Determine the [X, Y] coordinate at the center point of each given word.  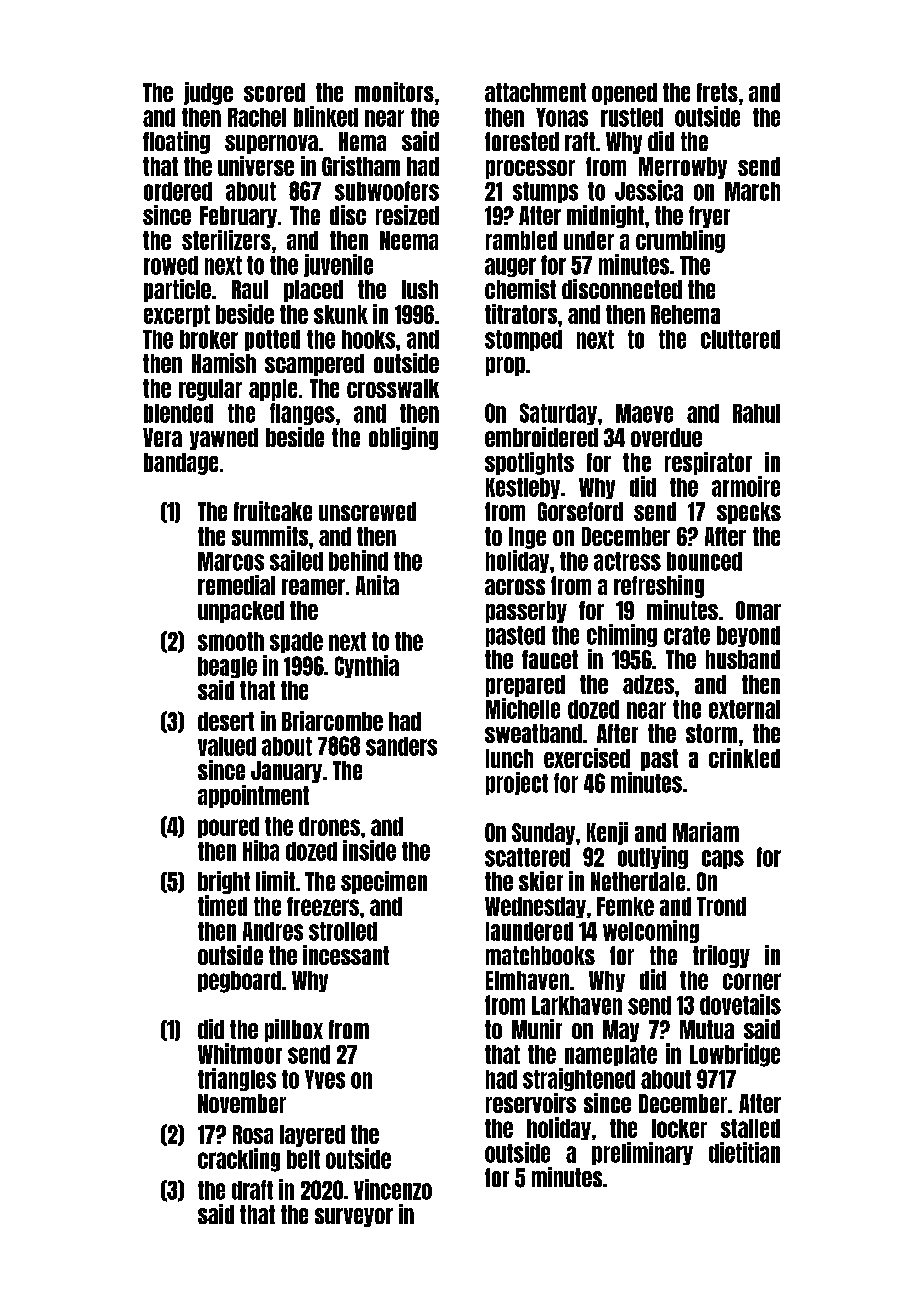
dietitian [744, 1152]
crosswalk [393, 388]
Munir [537, 1029]
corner [752, 981]
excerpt [177, 316]
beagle [227, 667]
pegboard [239, 982]
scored [274, 92]
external [744, 709]
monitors [394, 92]
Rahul [756, 413]
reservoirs [531, 1103]
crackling [239, 1160]
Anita [377, 585]
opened [624, 94]
